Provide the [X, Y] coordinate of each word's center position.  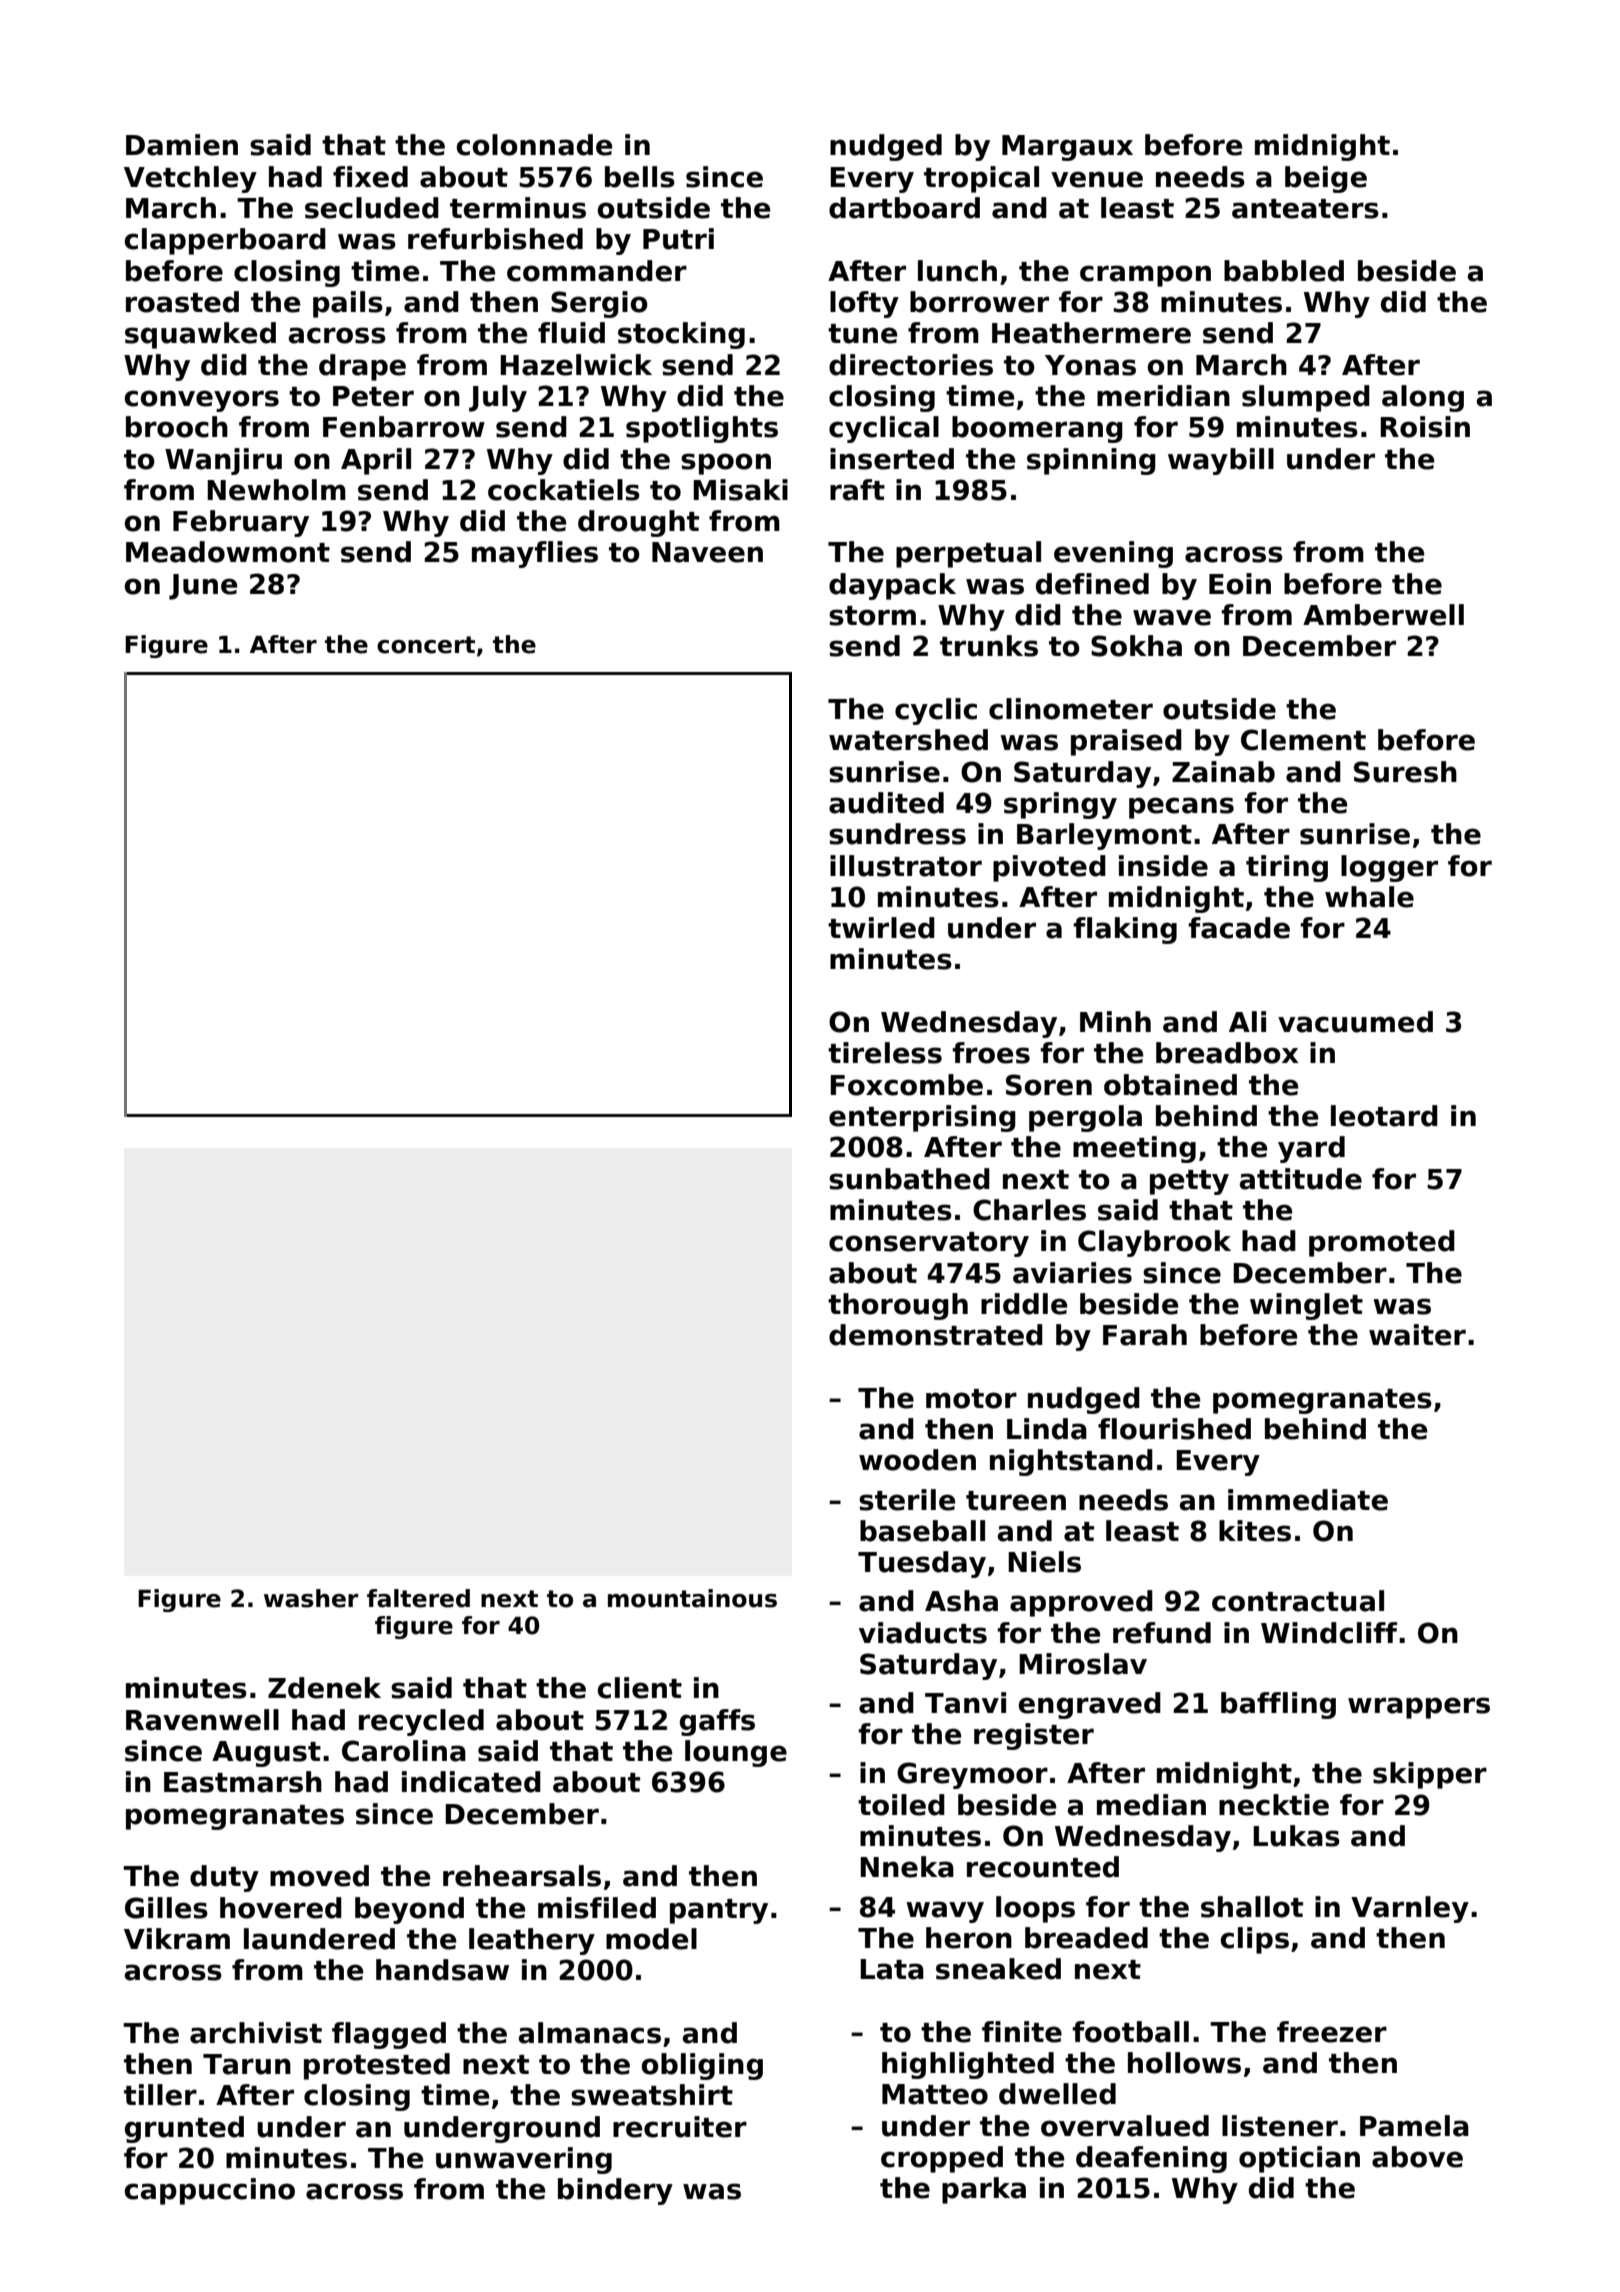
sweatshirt [652, 2095]
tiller [160, 2095]
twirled [881, 928]
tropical [981, 179]
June [203, 587]
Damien [182, 145]
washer [311, 1598]
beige [1326, 179]
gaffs [717, 1722]
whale [1369, 897]
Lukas [1296, 1836]
